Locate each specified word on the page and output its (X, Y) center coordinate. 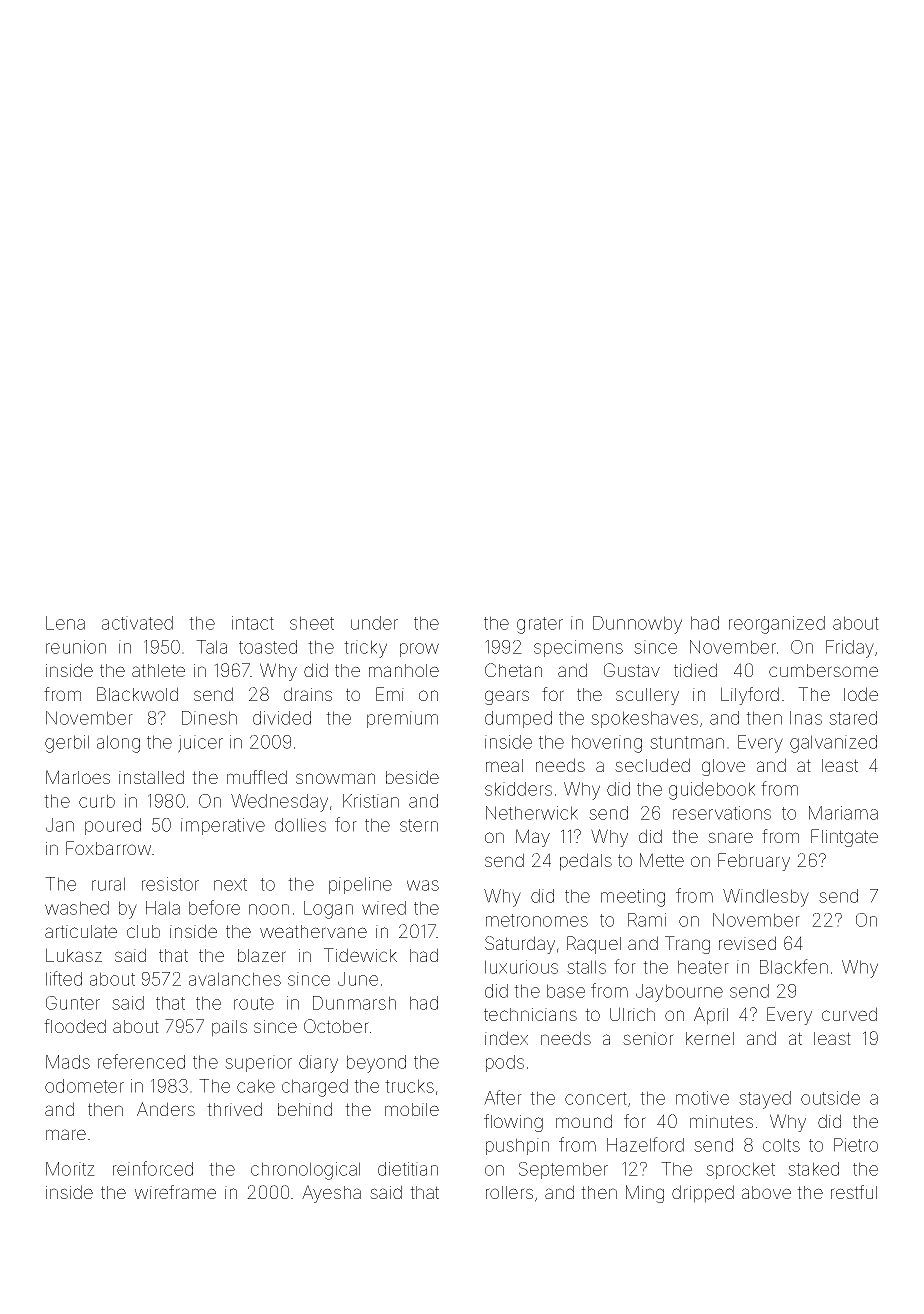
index (506, 1038)
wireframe (175, 1192)
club (143, 931)
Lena (65, 623)
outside (830, 1098)
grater (540, 625)
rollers (509, 1192)
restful (854, 1192)
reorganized (777, 625)
